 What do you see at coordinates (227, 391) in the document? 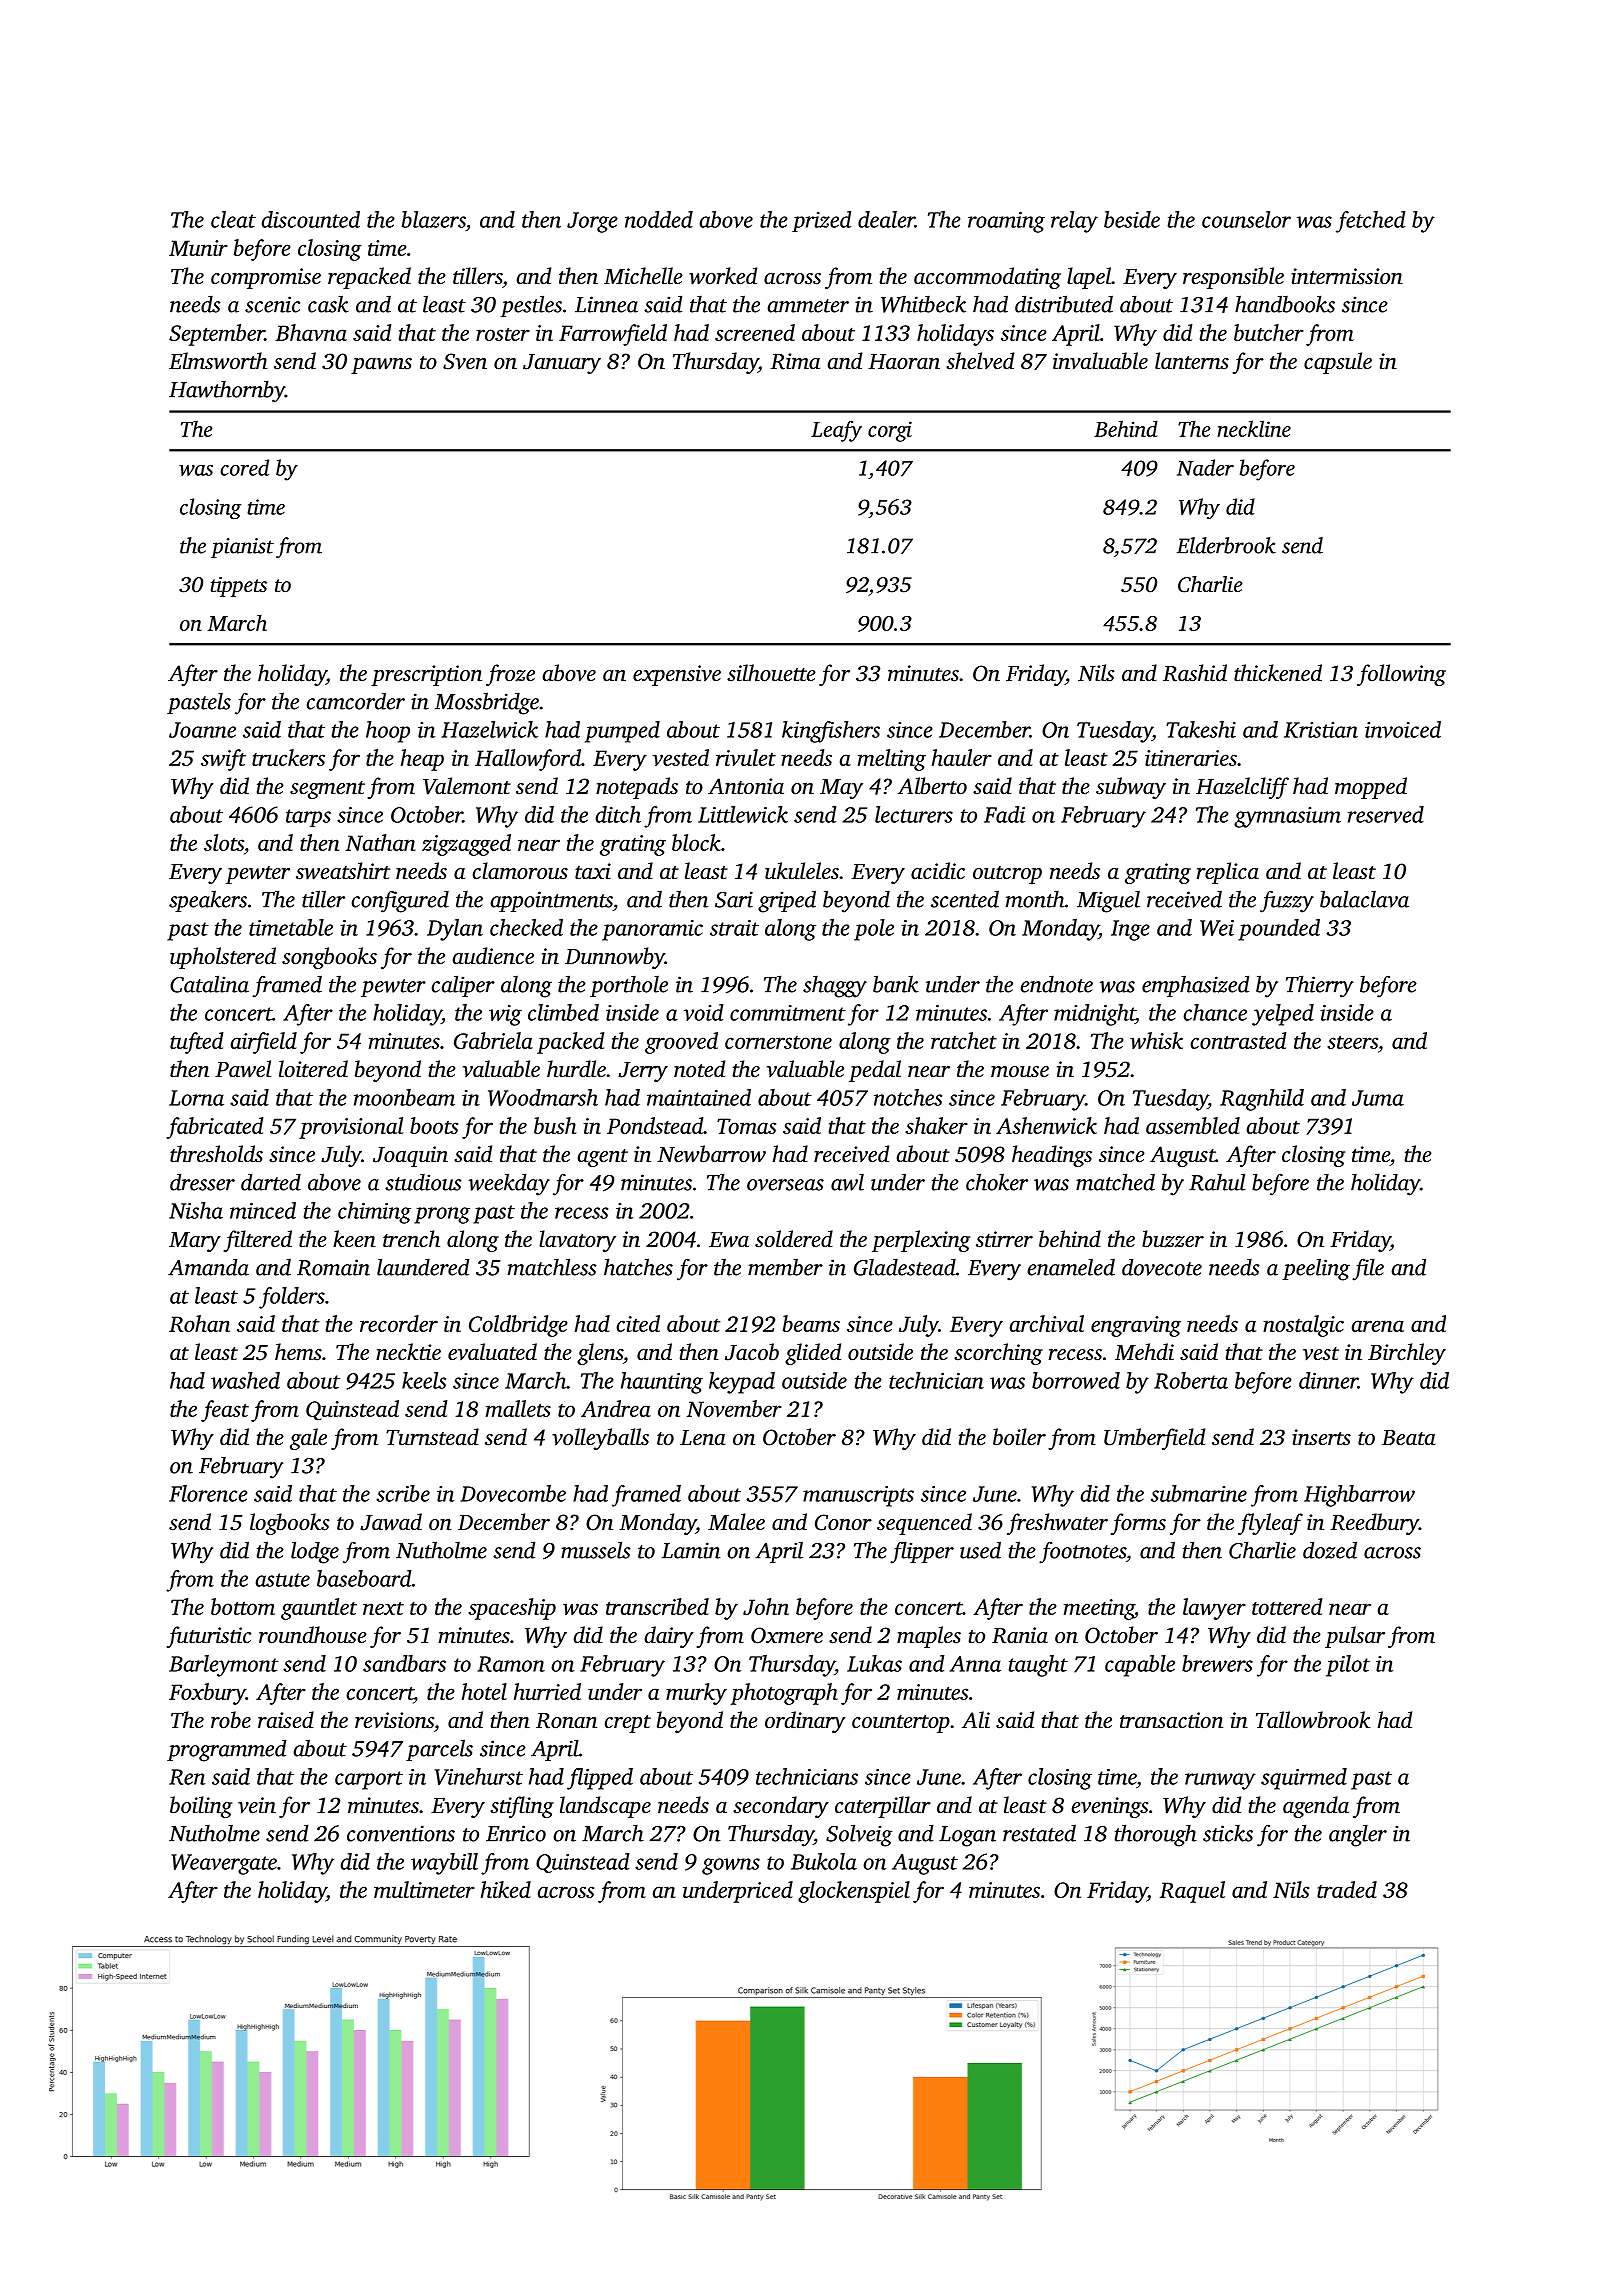
I see `Hawthornby` at bounding box center [227, 391].
